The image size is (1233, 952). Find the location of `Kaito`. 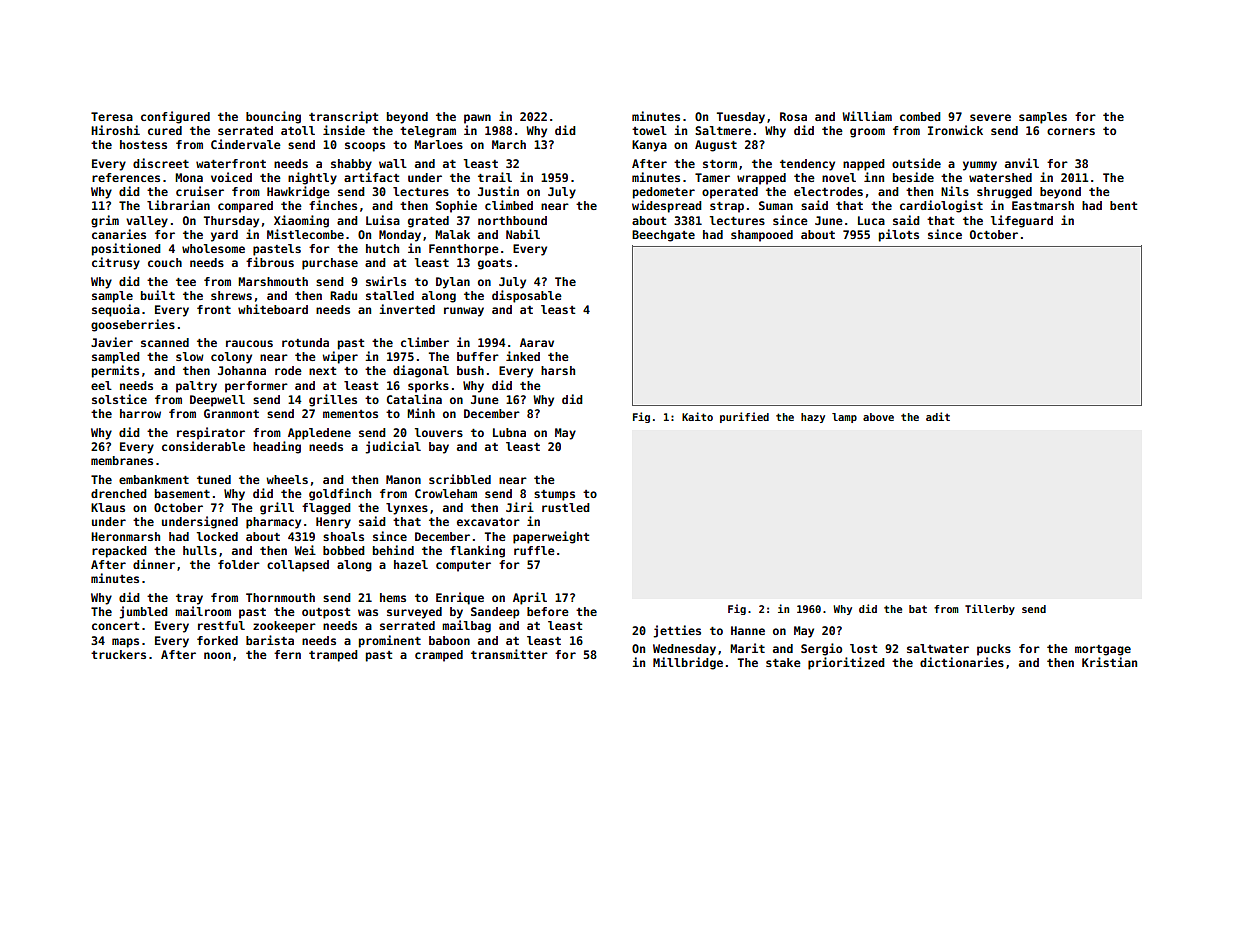

Kaito is located at coordinates (697, 416).
